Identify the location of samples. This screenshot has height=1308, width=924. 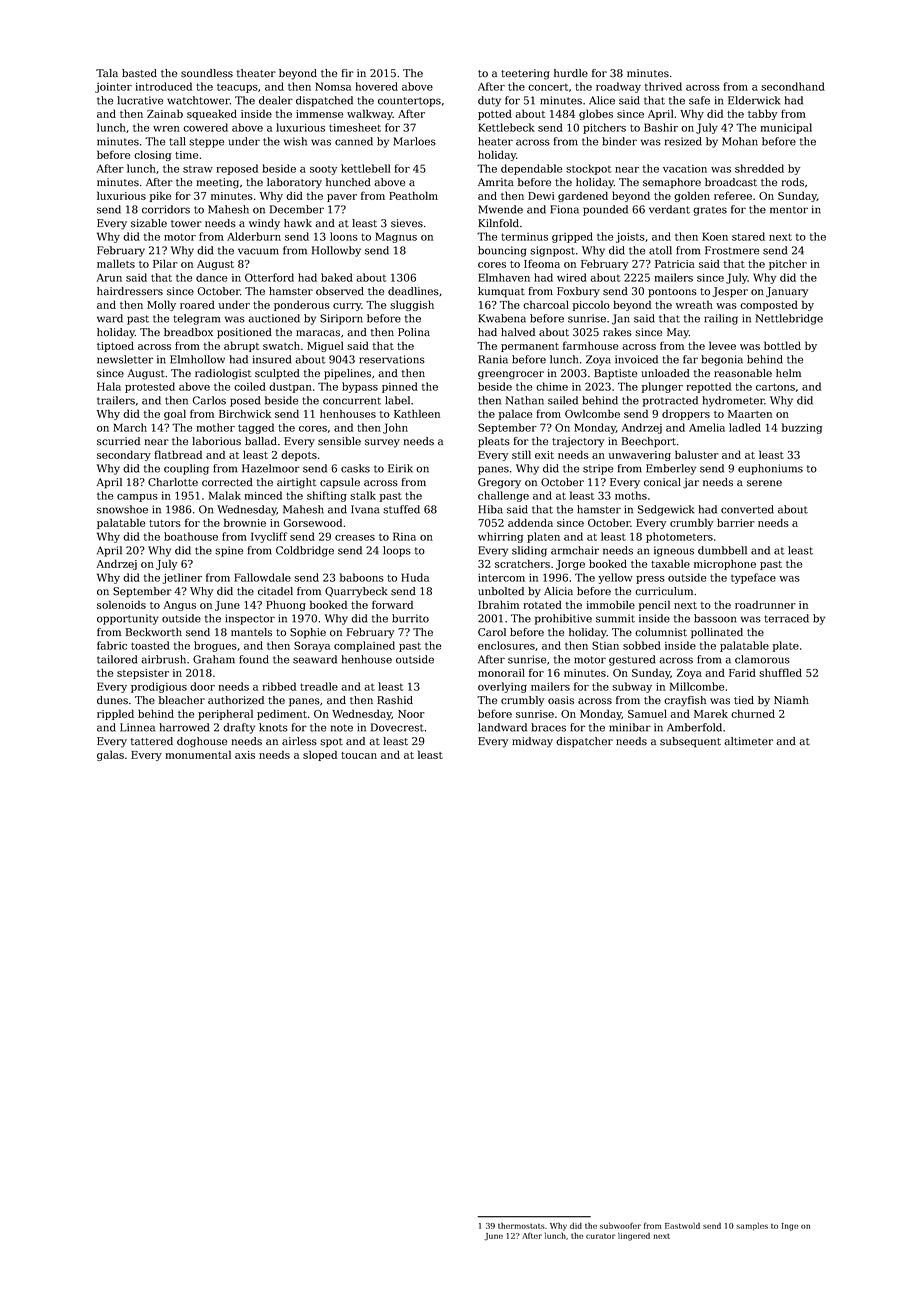
(752, 1226).
